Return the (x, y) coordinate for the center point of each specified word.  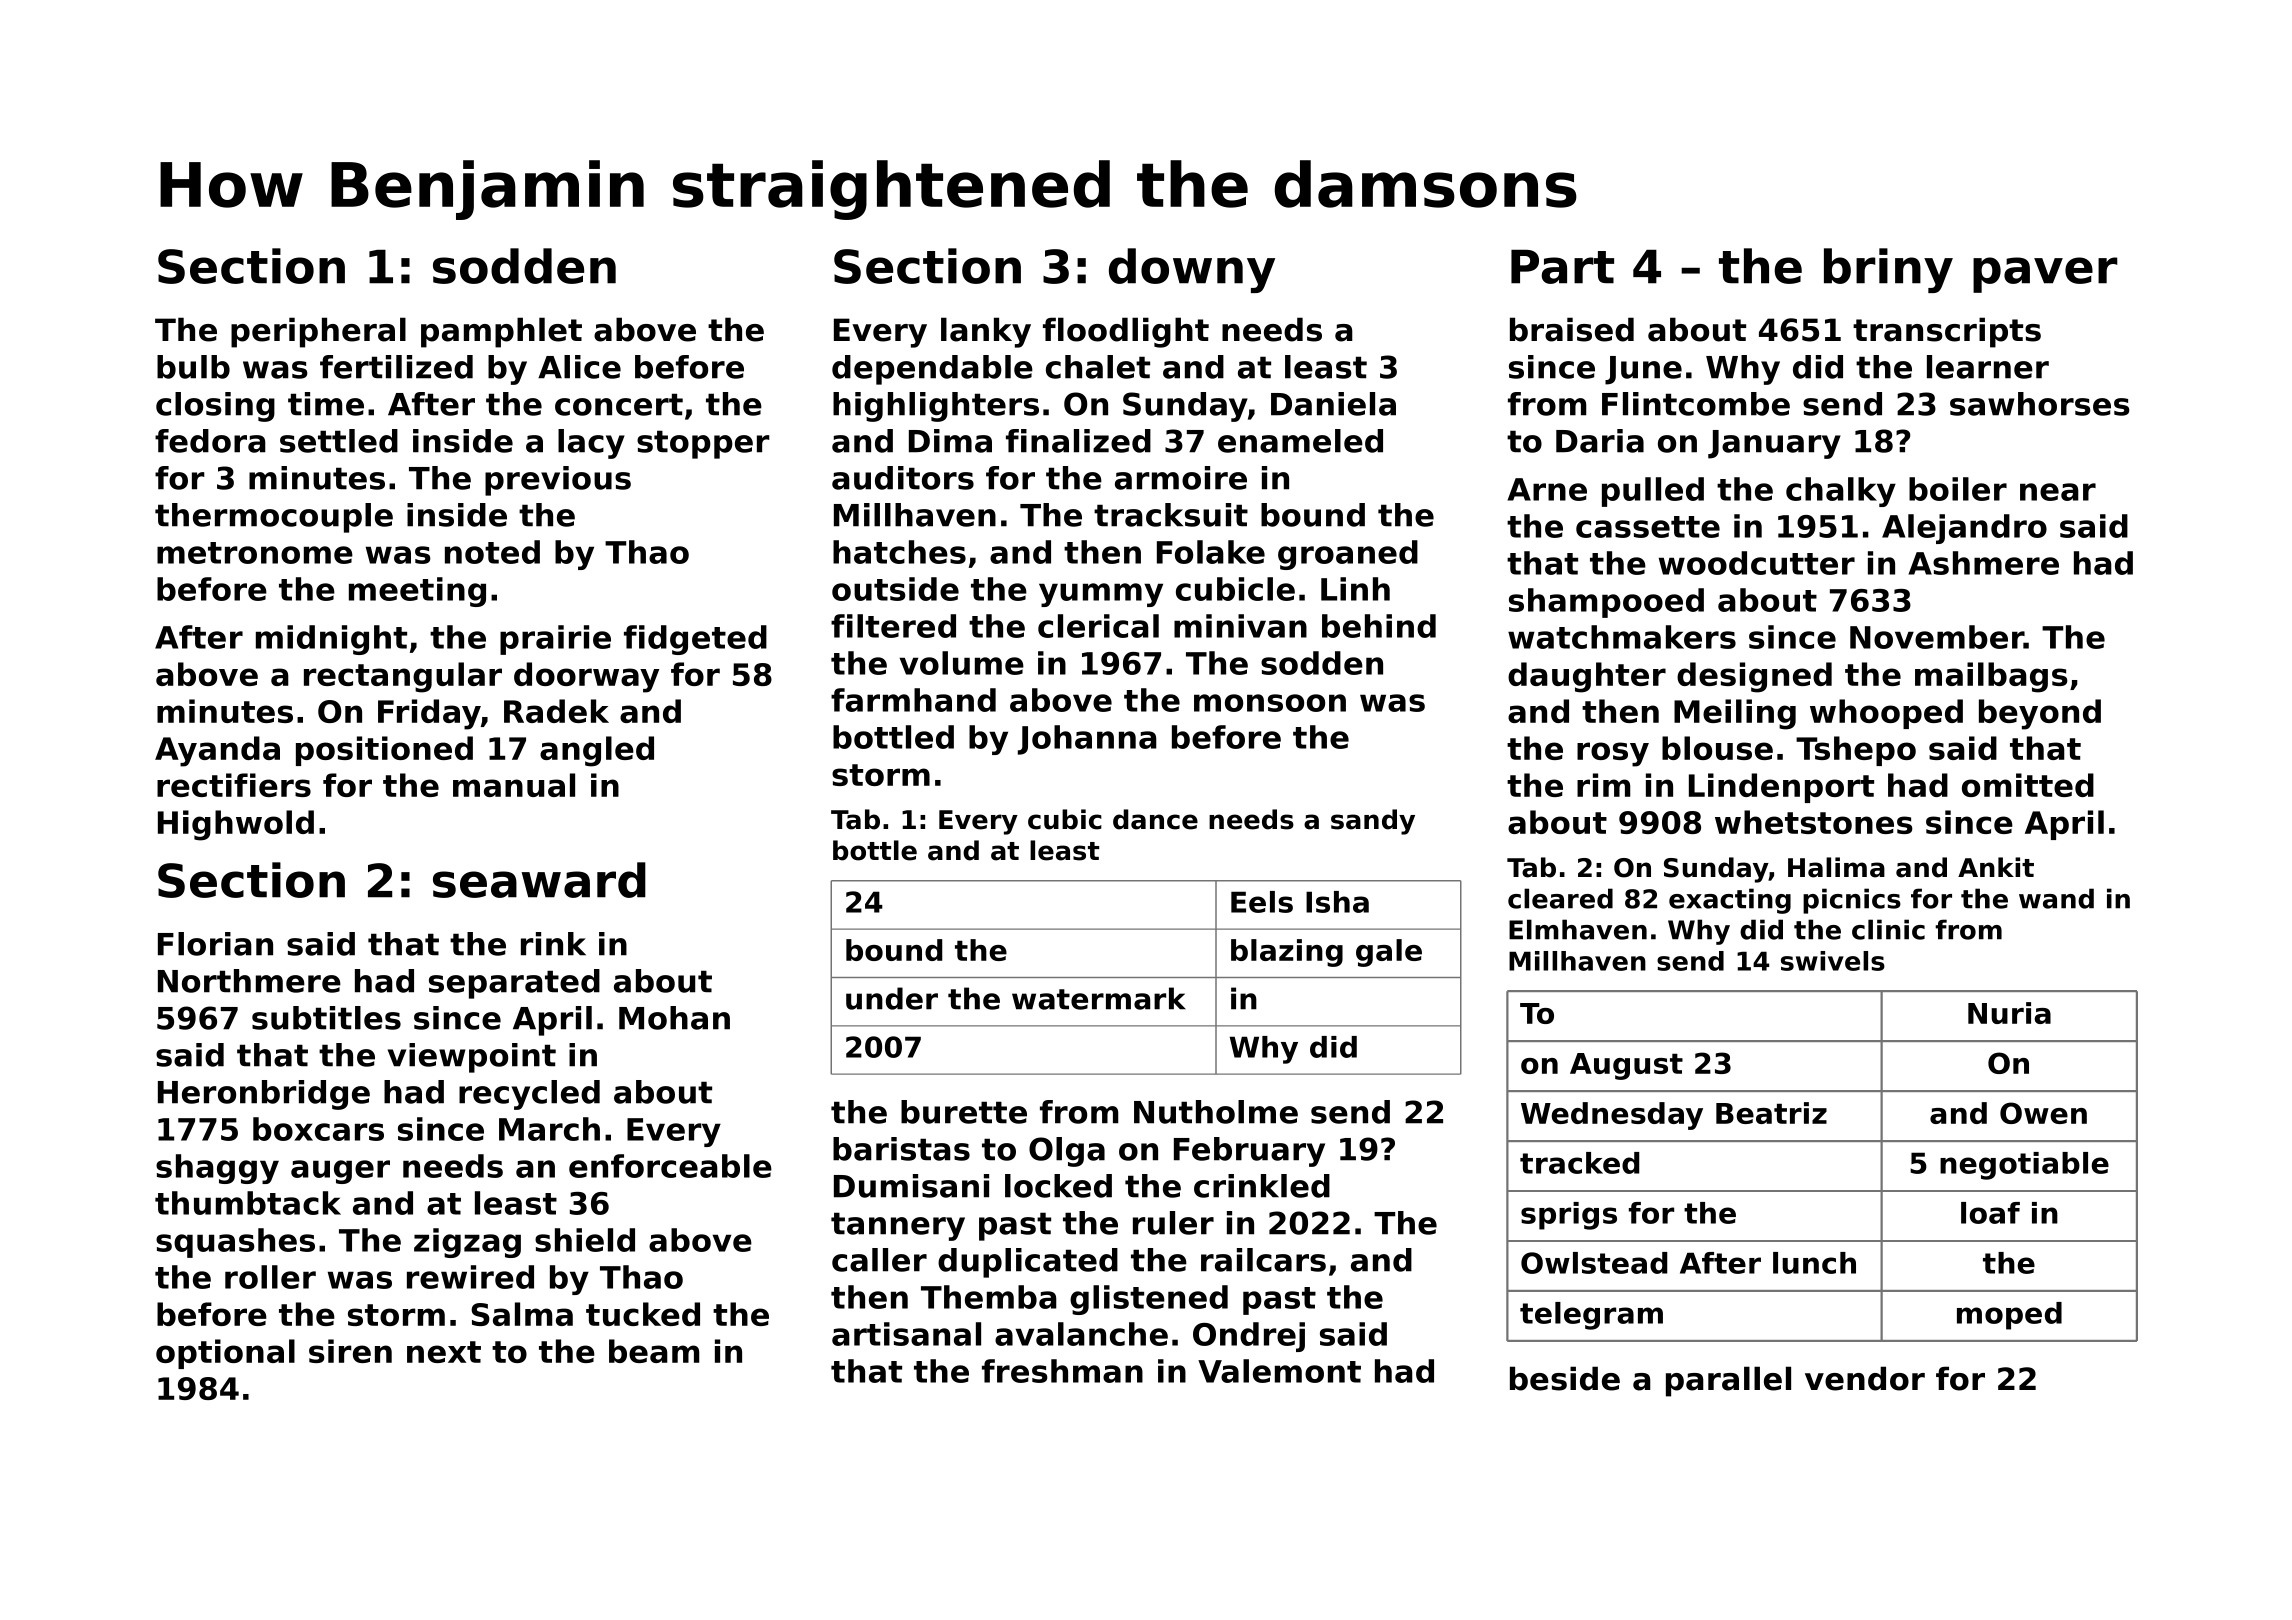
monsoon (1270, 703)
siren (350, 1351)
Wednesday (1612, 1116)
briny (1888, 270)
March (549, 1129)
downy (1192, 270)
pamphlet (501, 332)
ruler (1173, 1223)
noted (492, 552)
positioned (384, 751)
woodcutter (1757, 563)
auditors (903, 478)
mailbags (1991, 677)
